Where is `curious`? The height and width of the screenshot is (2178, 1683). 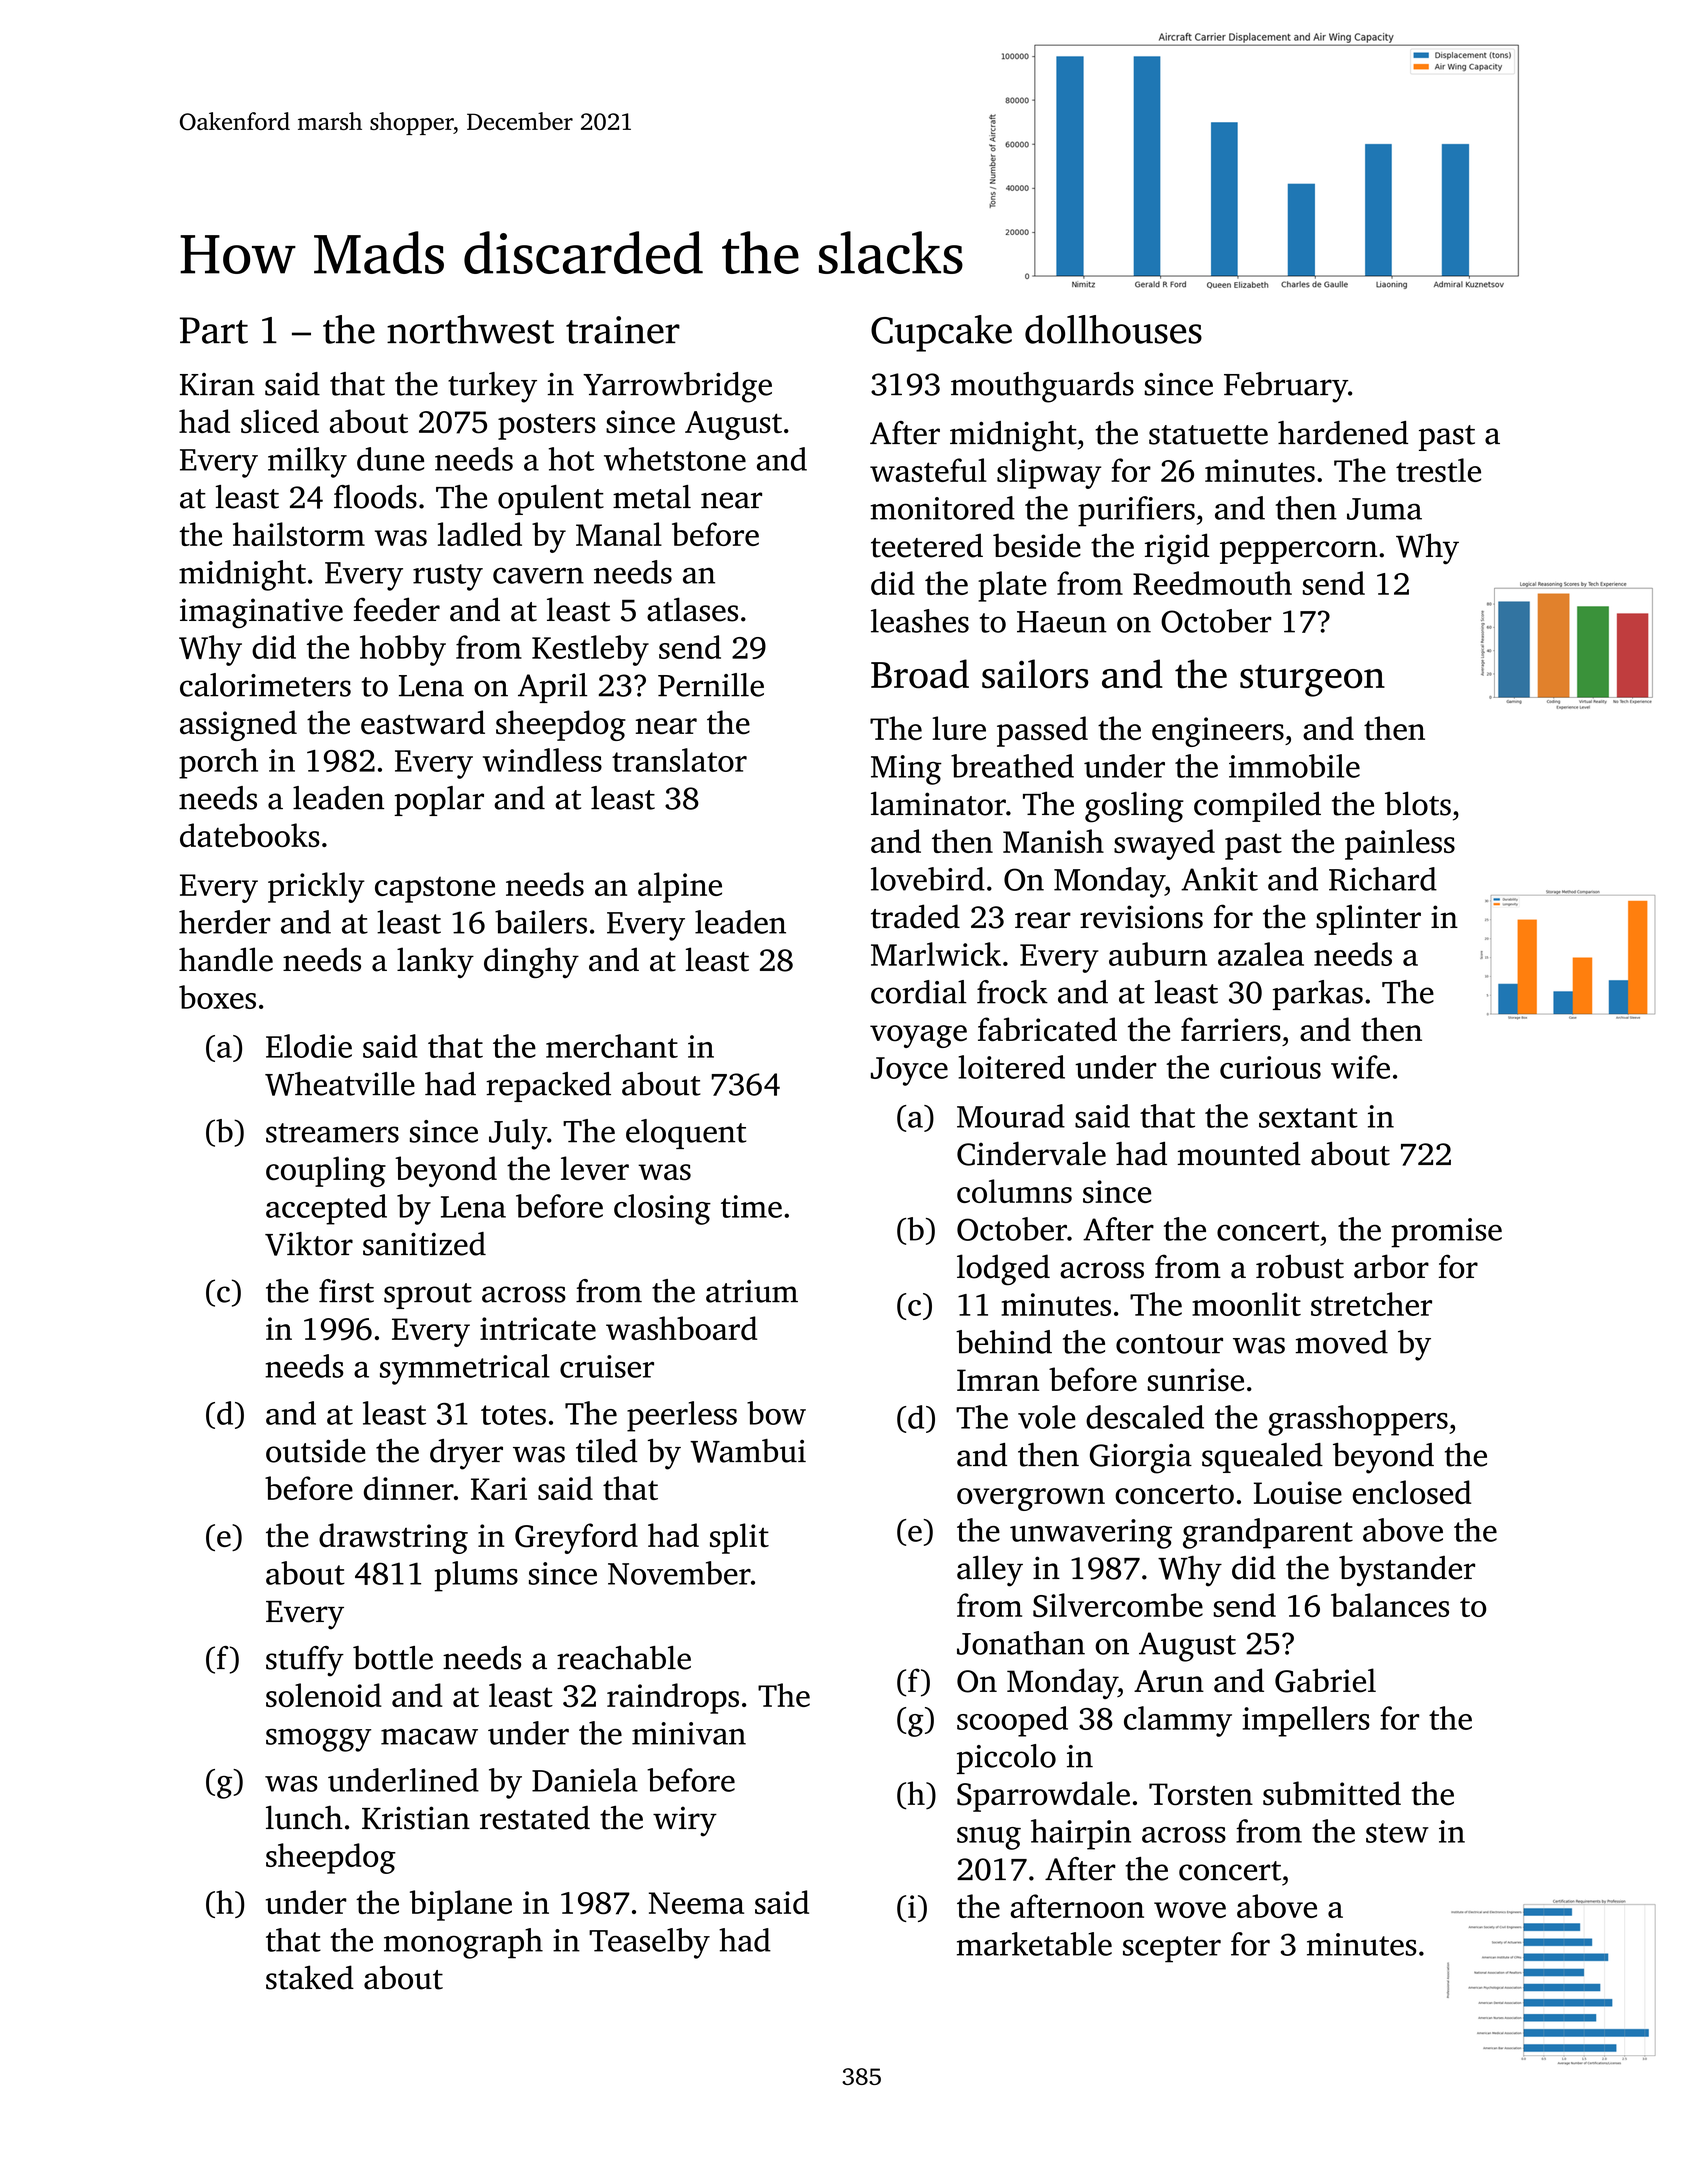 curious is located at coordinates (1270, 1067).
